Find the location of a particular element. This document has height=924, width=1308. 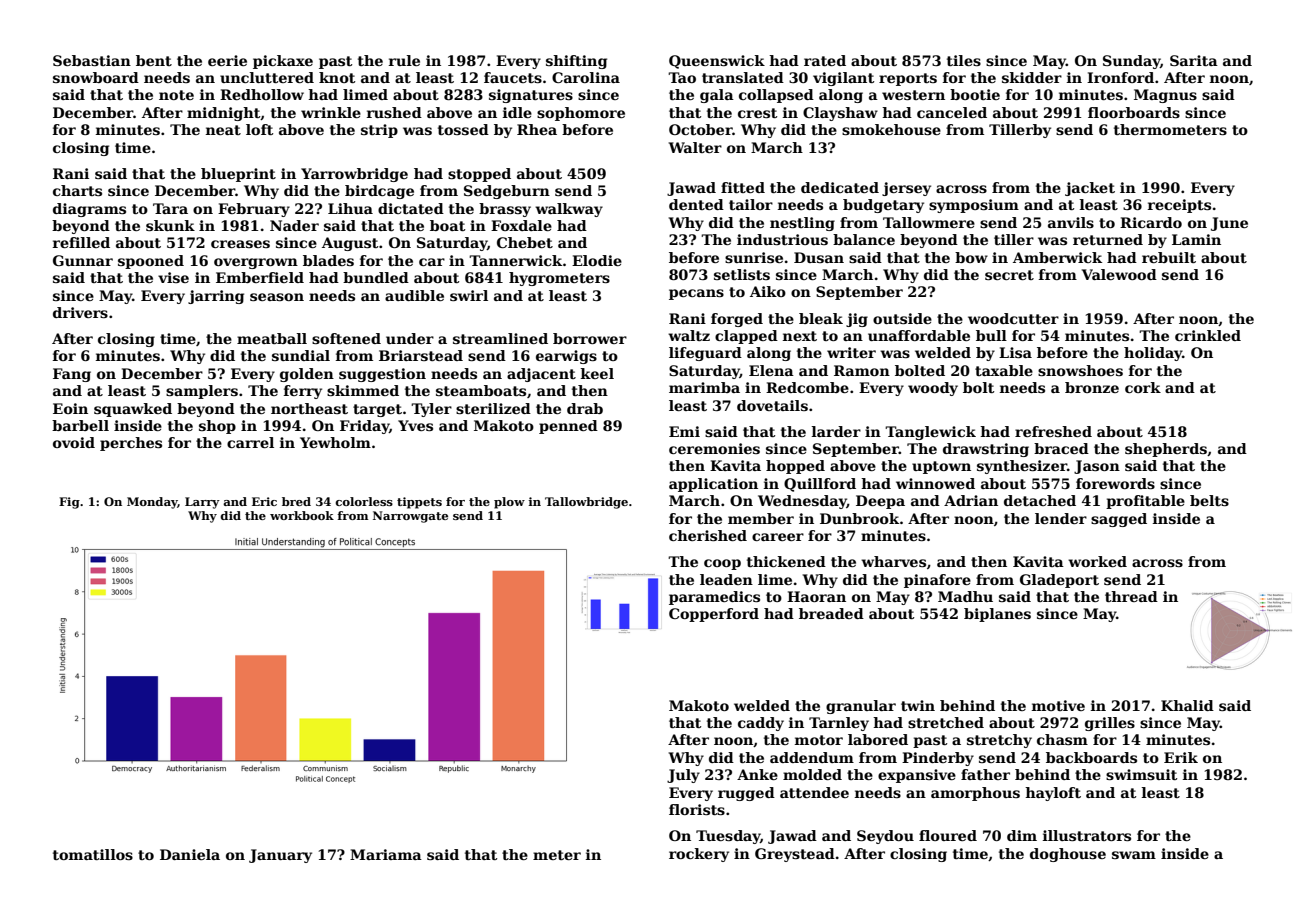

Sarita is located at coordinates (1194, 60).
